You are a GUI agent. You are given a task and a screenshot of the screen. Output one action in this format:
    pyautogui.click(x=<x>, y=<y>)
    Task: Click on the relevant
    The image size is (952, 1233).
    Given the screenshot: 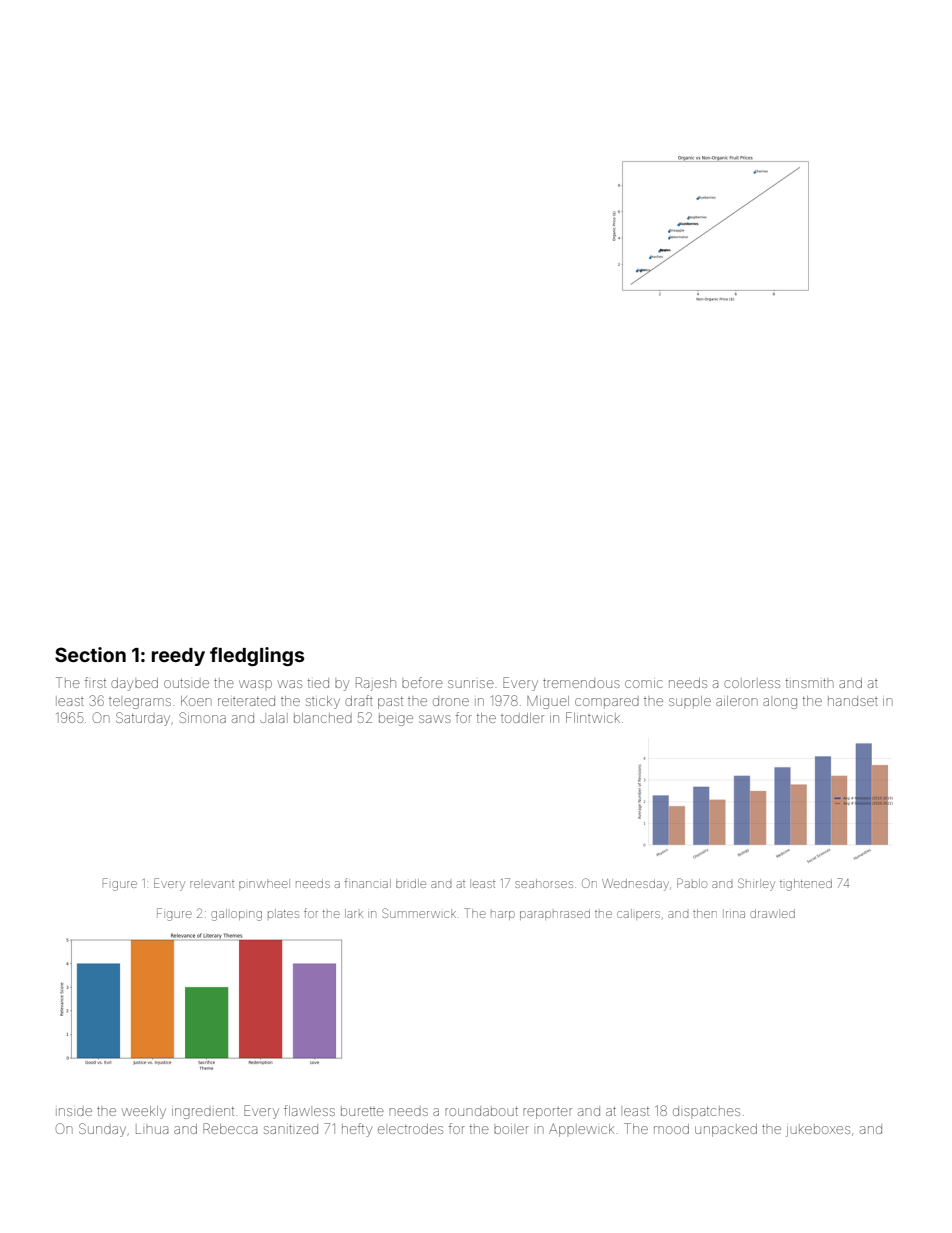 What is the action you would take?
    pyautogui.click(x=212, y=884)
